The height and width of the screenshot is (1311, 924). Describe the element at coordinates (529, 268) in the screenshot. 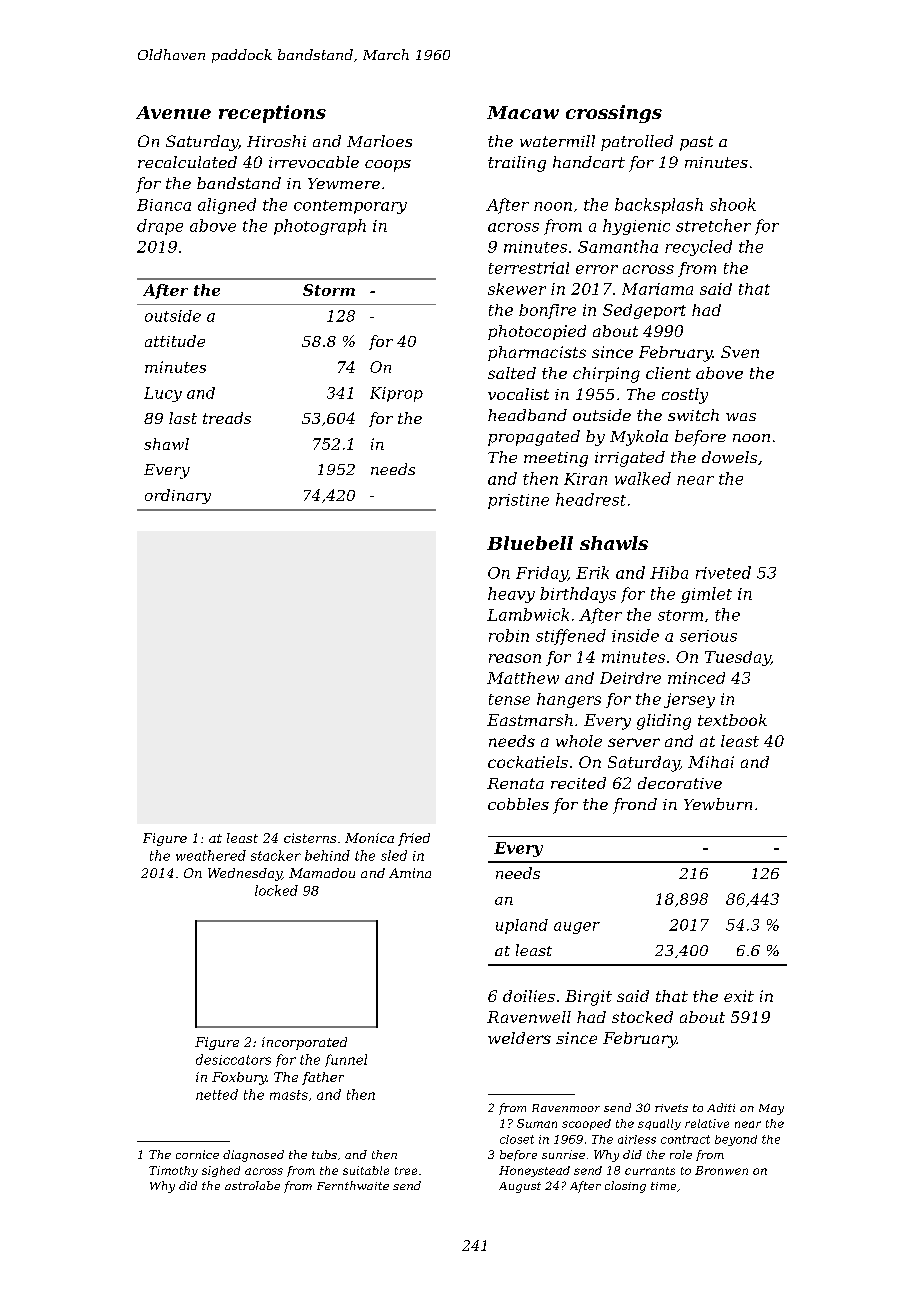

I see `terrestrial` at that location.
